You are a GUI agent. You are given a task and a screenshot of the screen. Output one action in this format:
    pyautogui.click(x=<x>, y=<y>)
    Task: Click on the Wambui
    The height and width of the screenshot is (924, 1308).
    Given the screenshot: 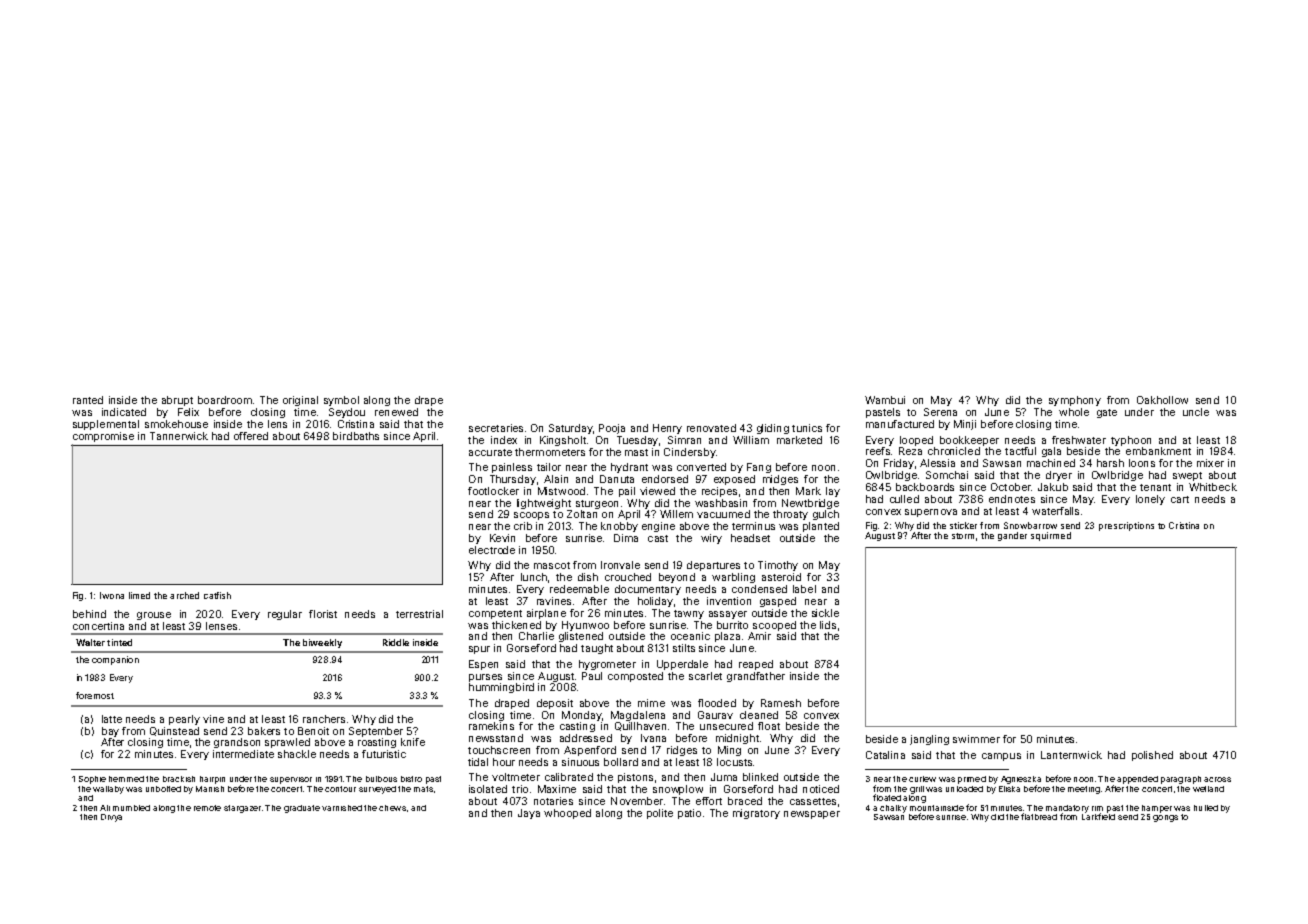 What is the action you would take?
    pyautogui.click(x=885, y=400)
